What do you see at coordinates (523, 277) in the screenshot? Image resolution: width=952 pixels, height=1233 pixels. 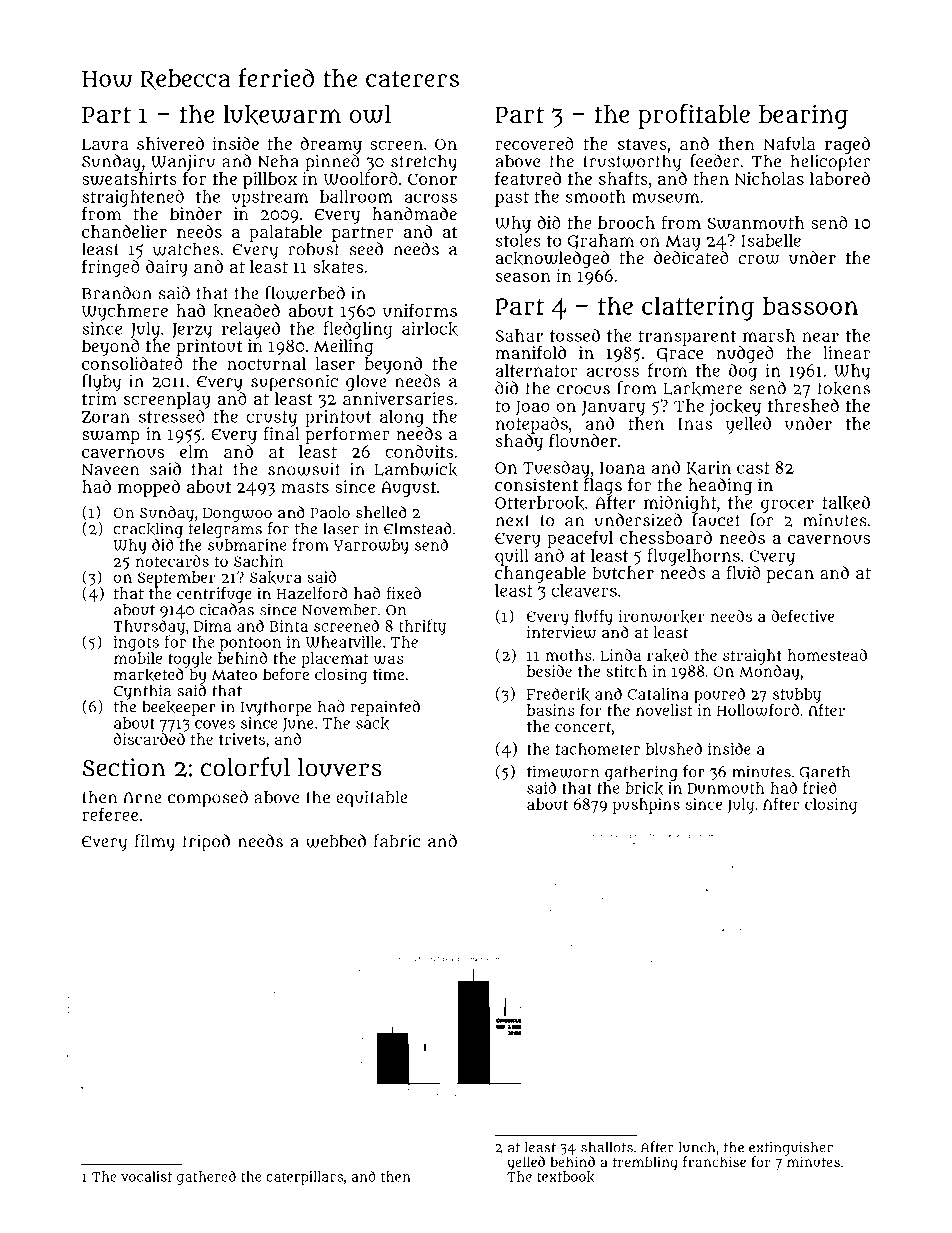 I see `season` at bounding box center [523, 277].
